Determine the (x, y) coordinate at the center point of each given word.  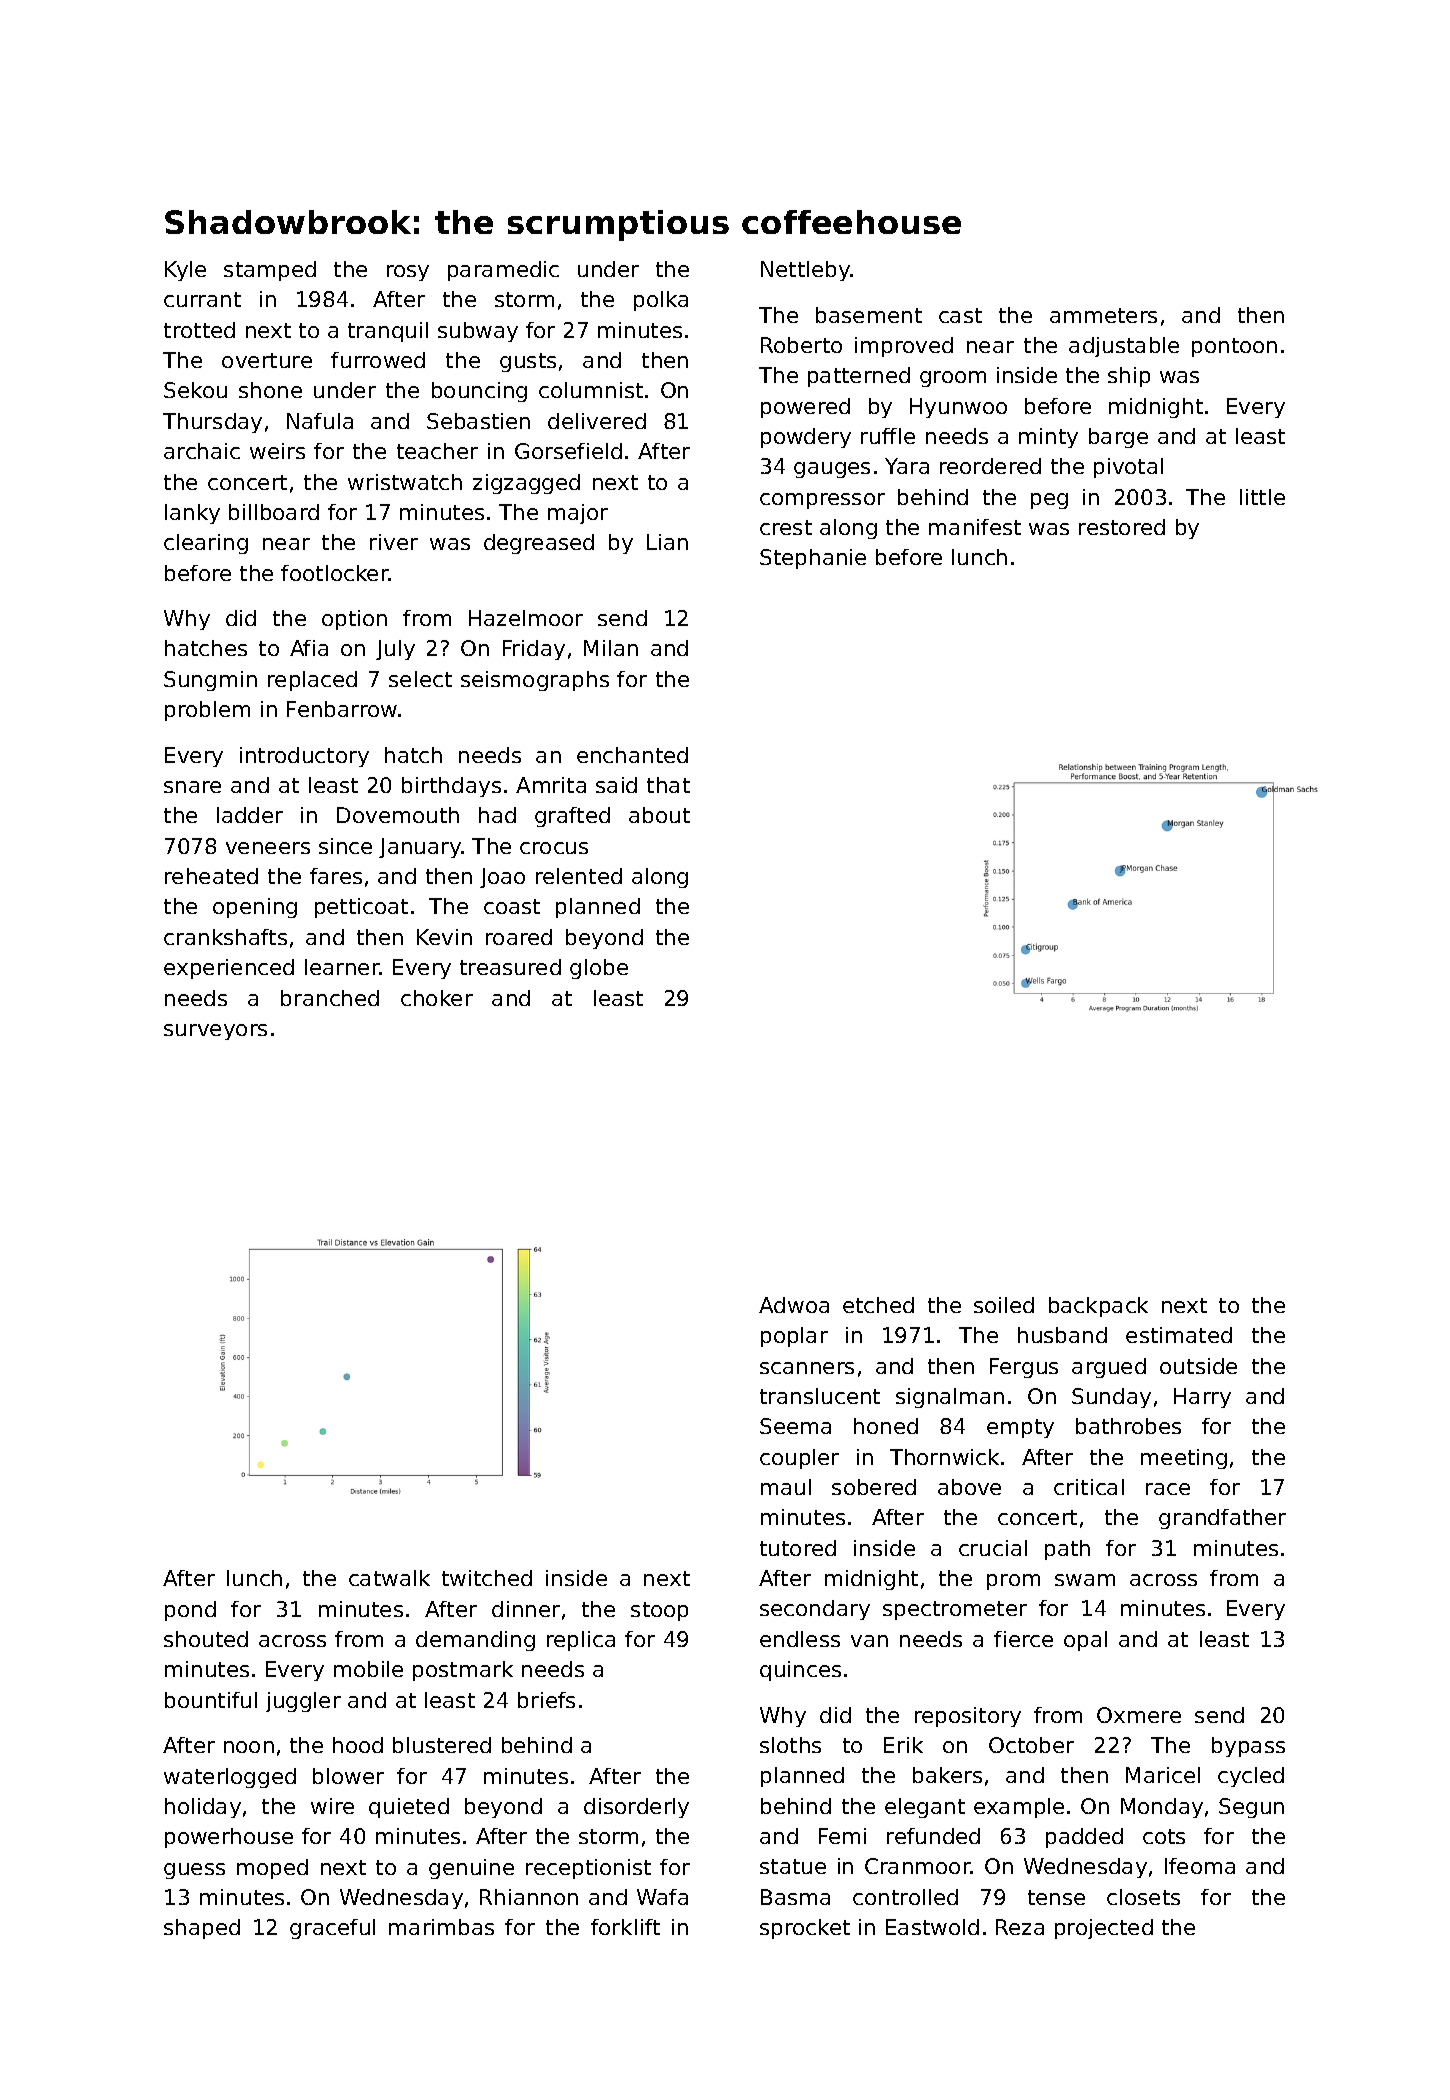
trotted (199, 330)
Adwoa (794, 1305)
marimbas (441, 1927)
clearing (206, 544)
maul (786, 1487)
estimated (1179, 1335)
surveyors (215, 1032)
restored (1122, 527)
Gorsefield (568, 451)
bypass (1248, 1747)
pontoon (1234, 347)
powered (805, 408)
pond (190, 1611)
